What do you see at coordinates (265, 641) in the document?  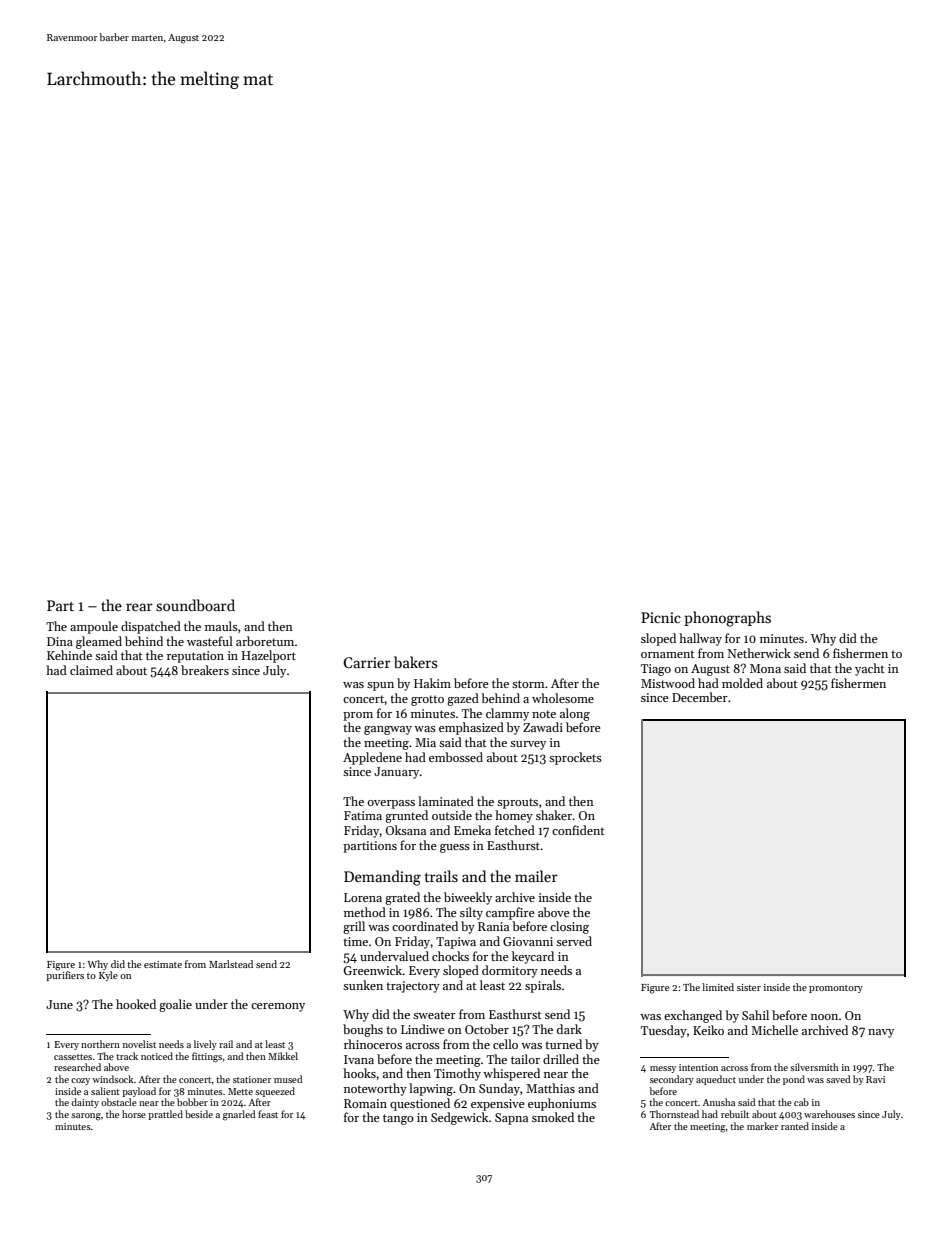 I see `arboretum` at bounding box center [265, 641].
